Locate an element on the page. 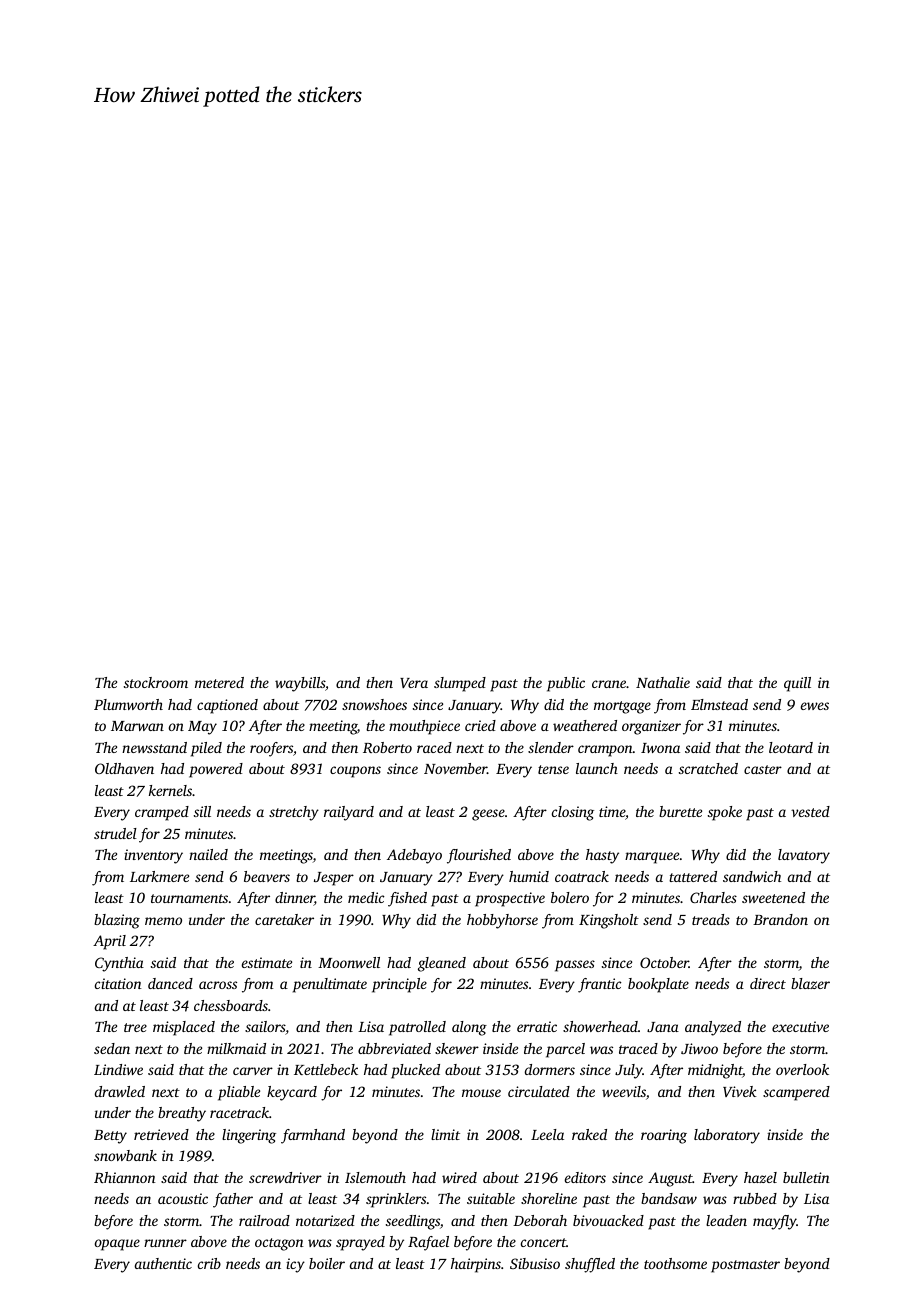 This page has height=1308, width=924. sailors is located at coordinates (265, 1026).
